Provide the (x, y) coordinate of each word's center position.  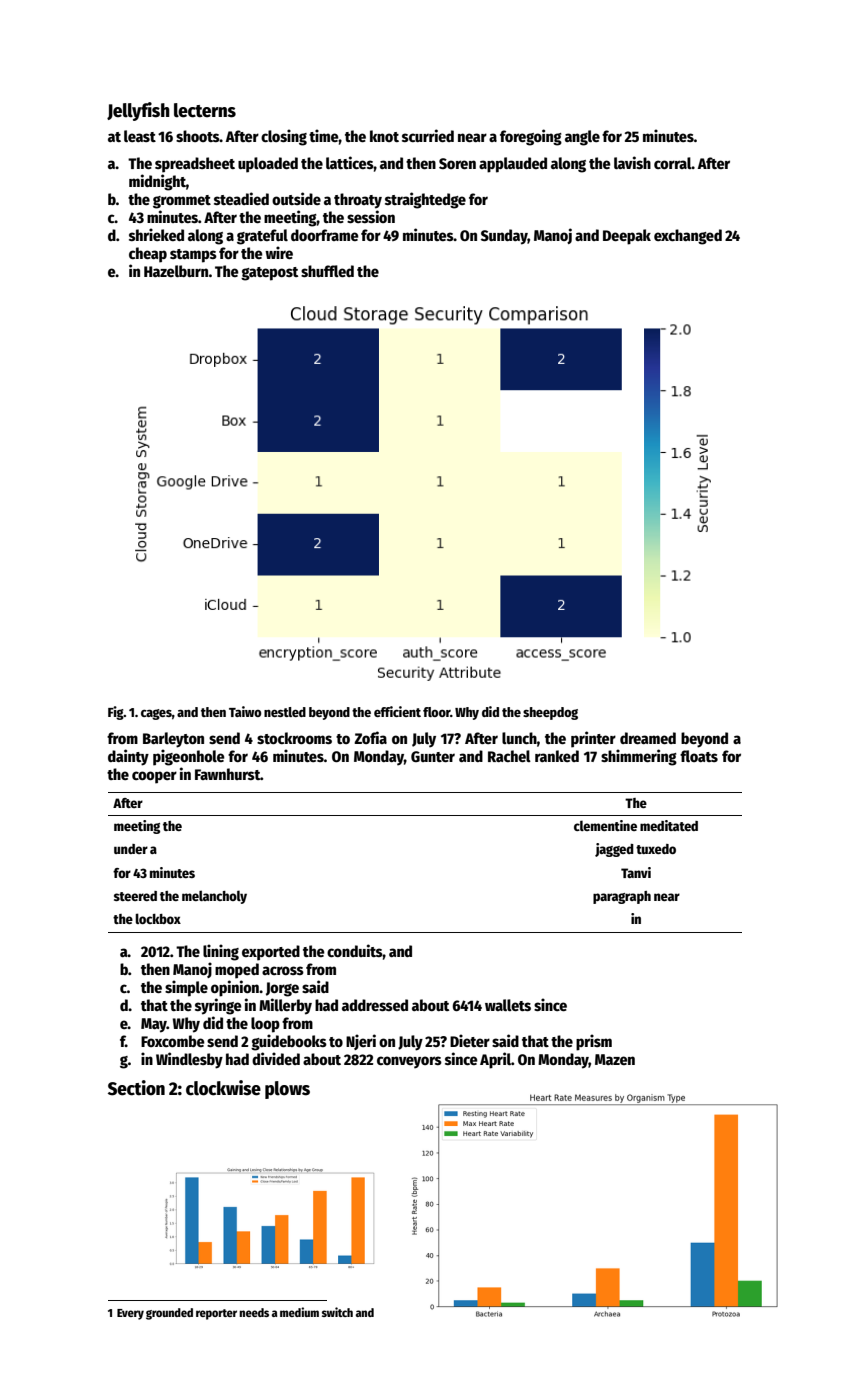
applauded (513, 165)
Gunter (433, 756)
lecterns (205, 110)
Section (136, 1088)
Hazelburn (176, 271)
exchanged (688, 237)
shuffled (327, 271)
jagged (614, 850)
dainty (128, 757)
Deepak (627, 237)
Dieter (470, 1040)
